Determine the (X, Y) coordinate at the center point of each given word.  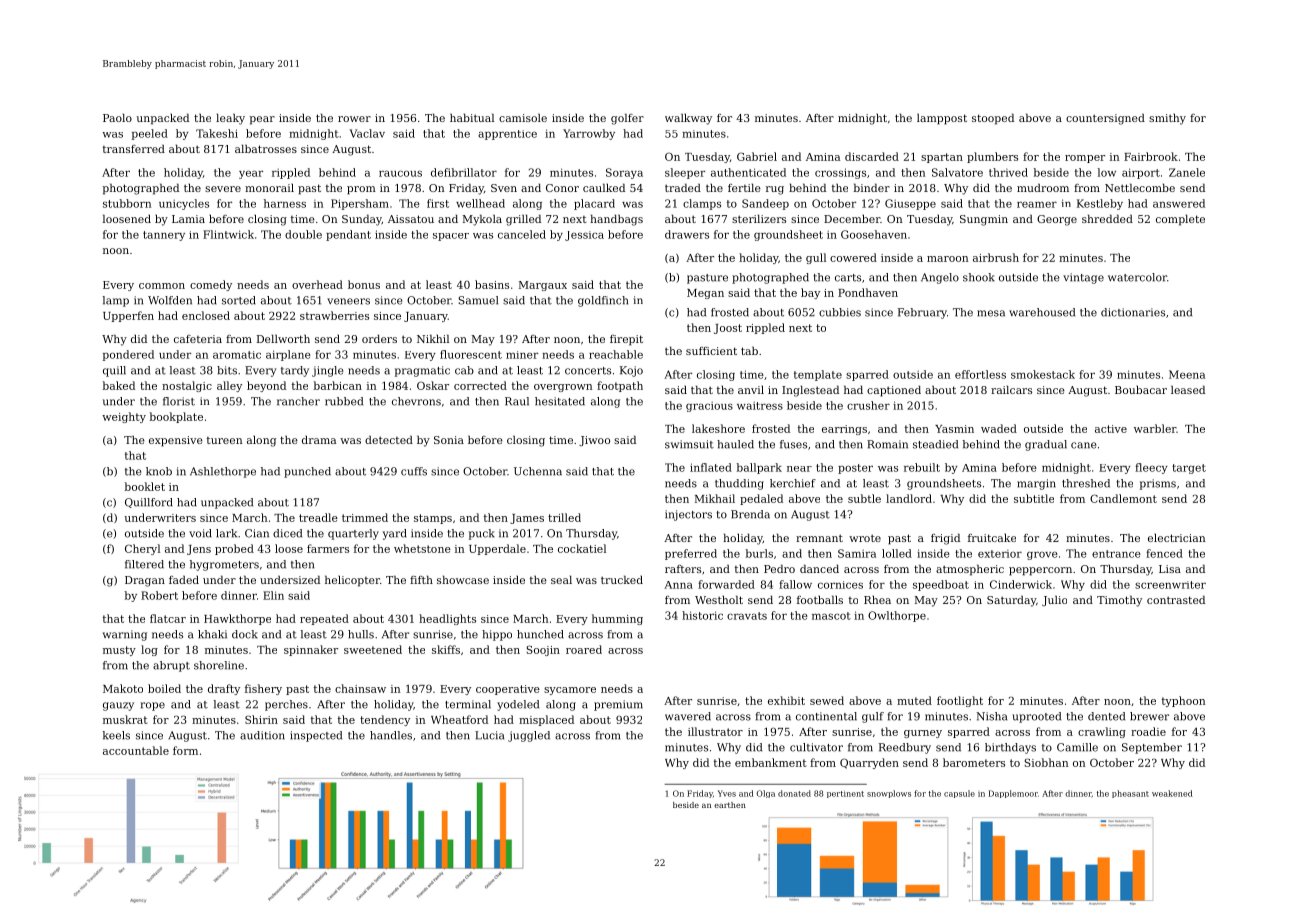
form (185, 750)
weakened (1172, 793)
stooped (993, 119)
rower (354, 119)
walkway (688, 119)
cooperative (508, 690)
